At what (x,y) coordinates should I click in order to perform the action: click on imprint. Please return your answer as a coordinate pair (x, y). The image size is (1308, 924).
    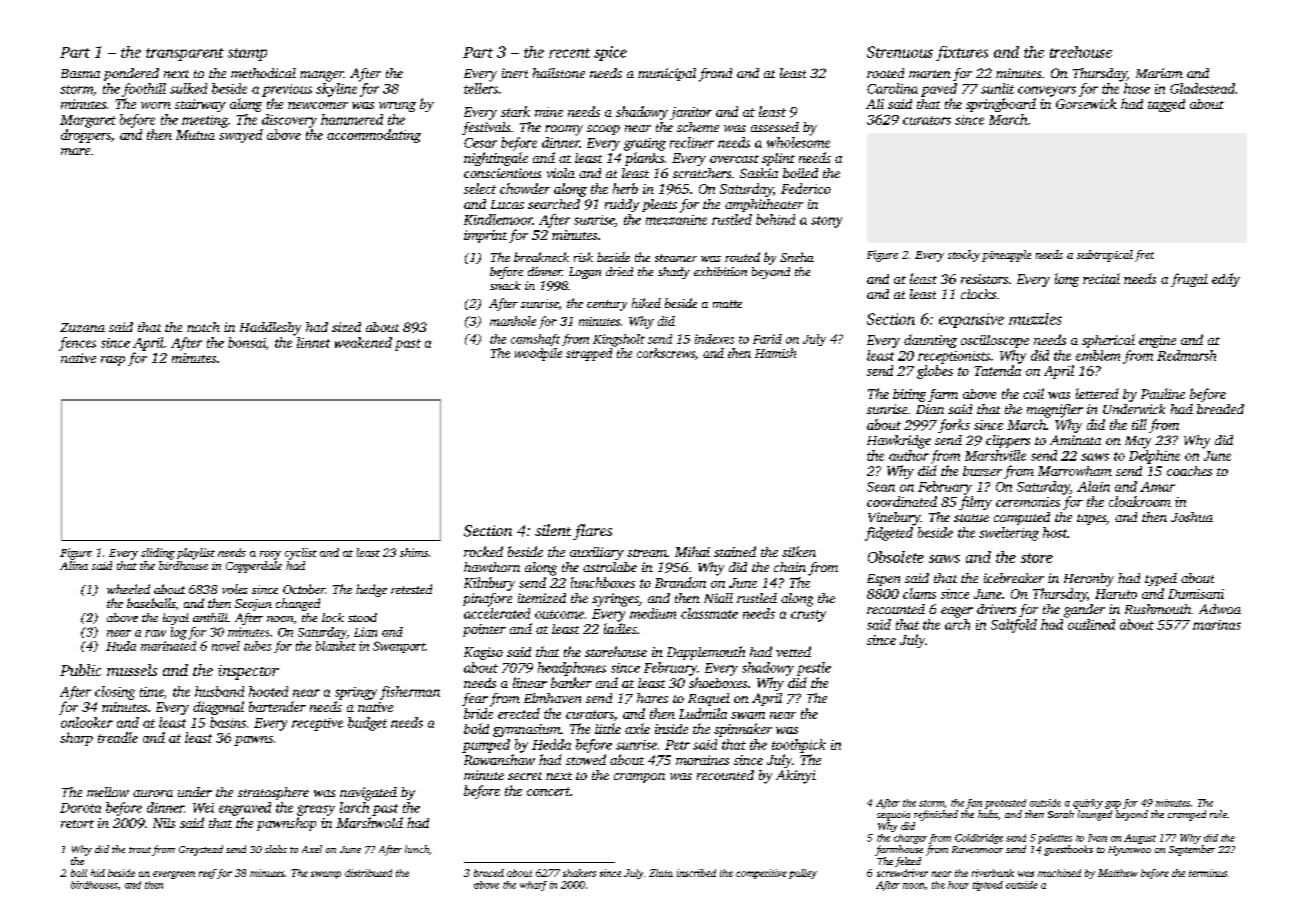
    Looking at the image, I should click on (485, 236).
